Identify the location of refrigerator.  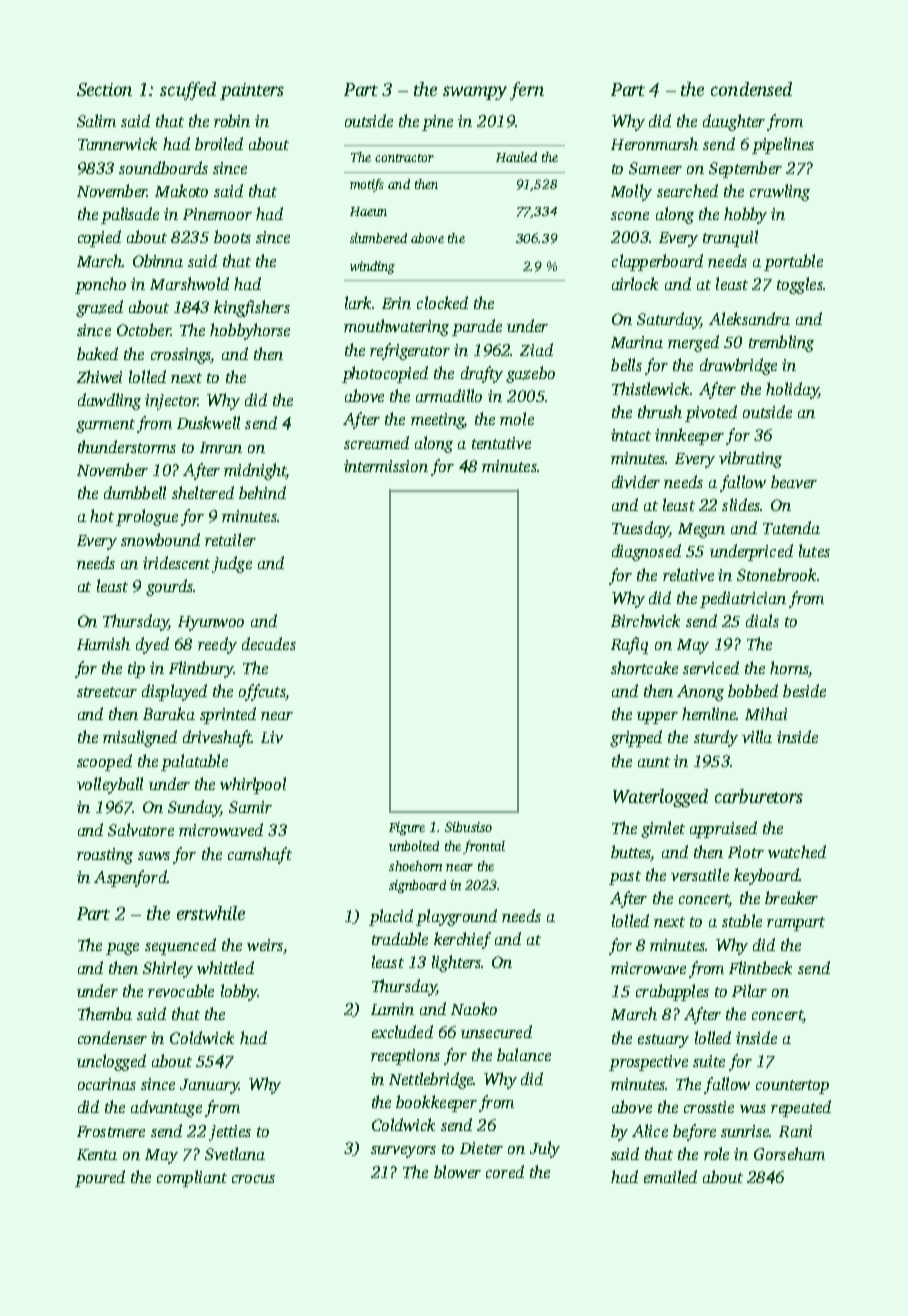
(410, 351).
